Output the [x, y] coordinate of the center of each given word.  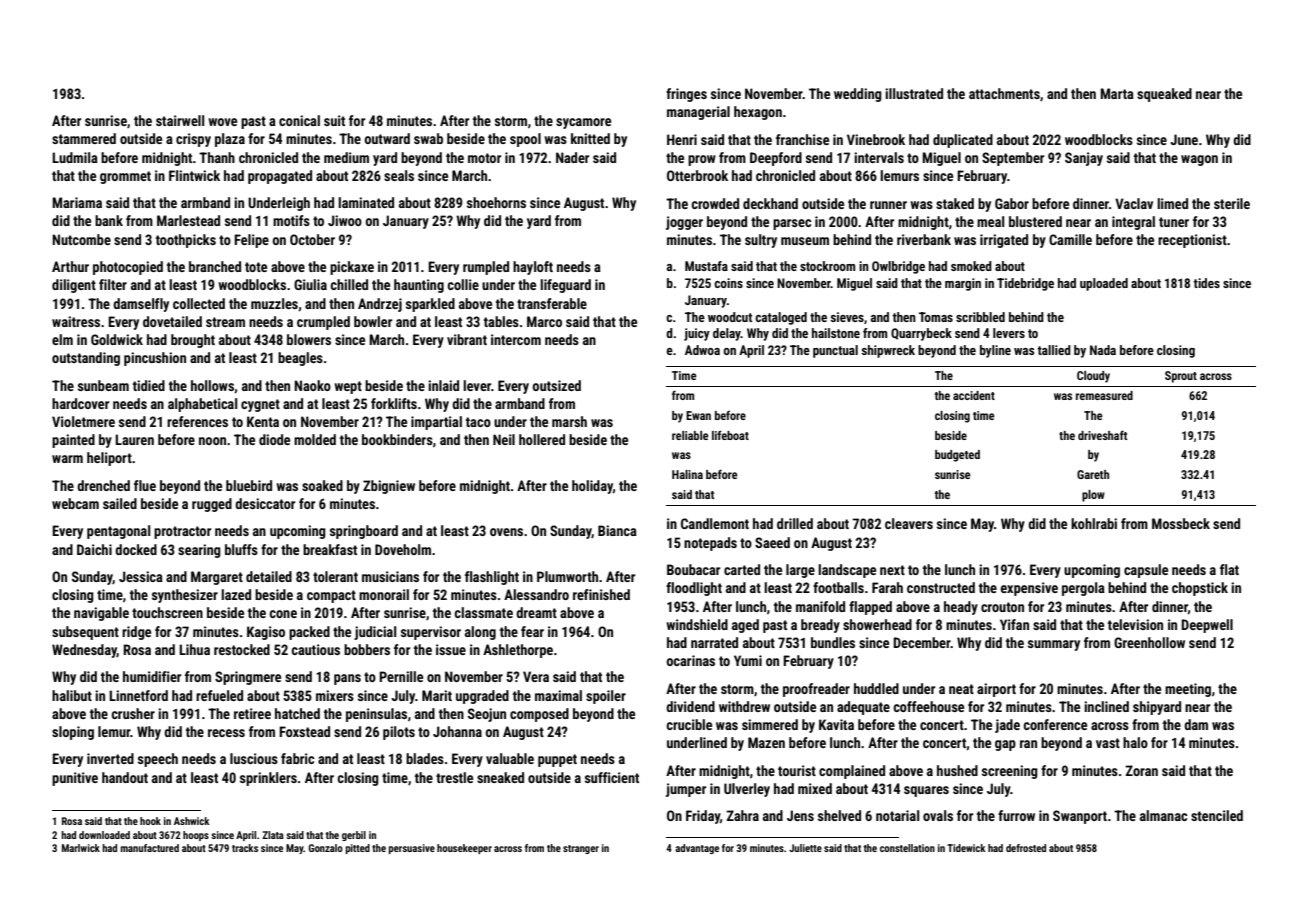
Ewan [698, 415]
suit [334, 120]
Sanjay [1084, 159]
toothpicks [186, 241]
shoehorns [496, 202]
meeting [1188, 690]
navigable [101, 614]
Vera [536, 676]
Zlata [273, 835]
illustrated [914, 93]
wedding [858, 95]
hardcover [80, 403]
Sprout [1181, 377]
